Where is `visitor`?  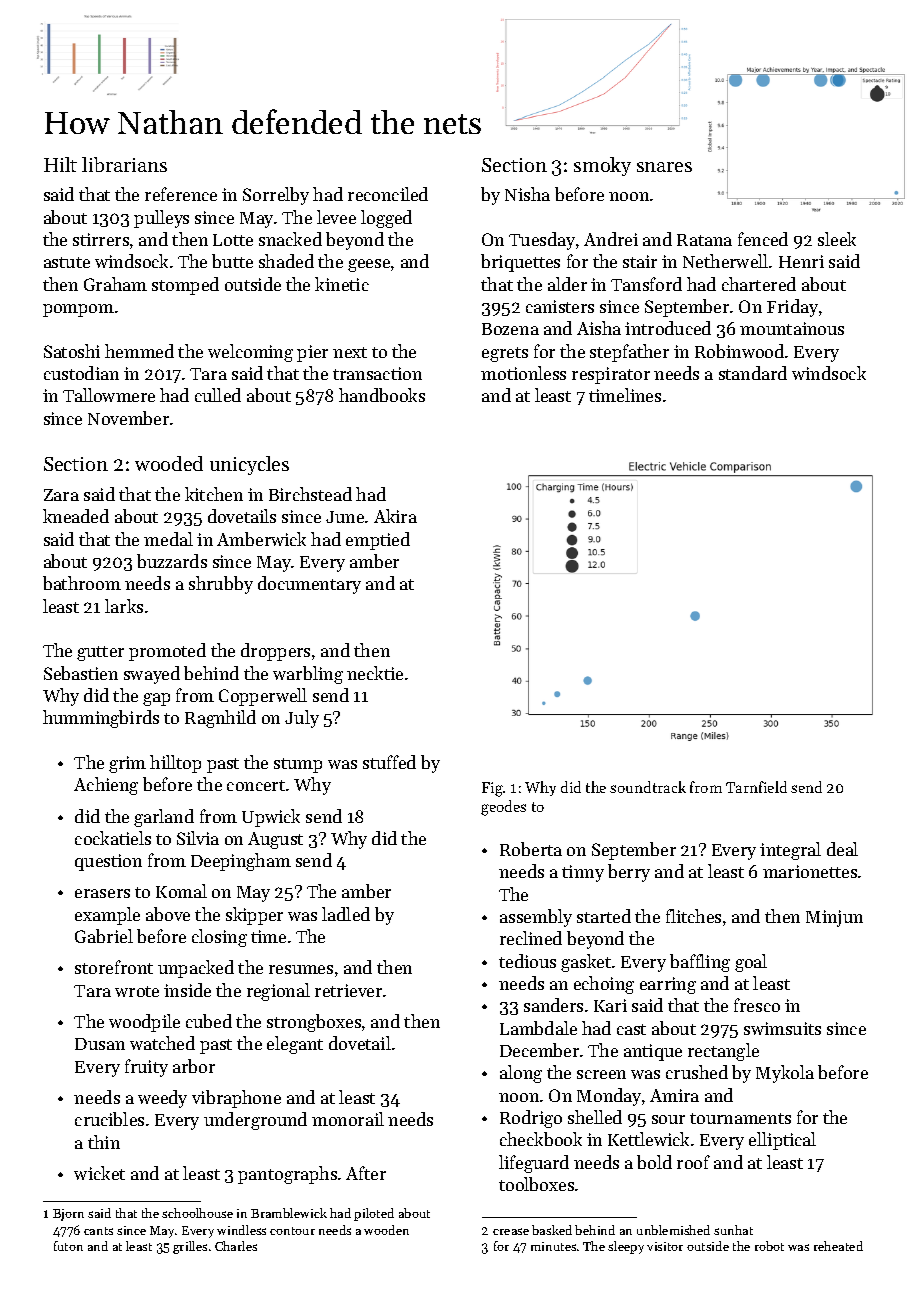 visitor is located at coordinates (665, 1246).
